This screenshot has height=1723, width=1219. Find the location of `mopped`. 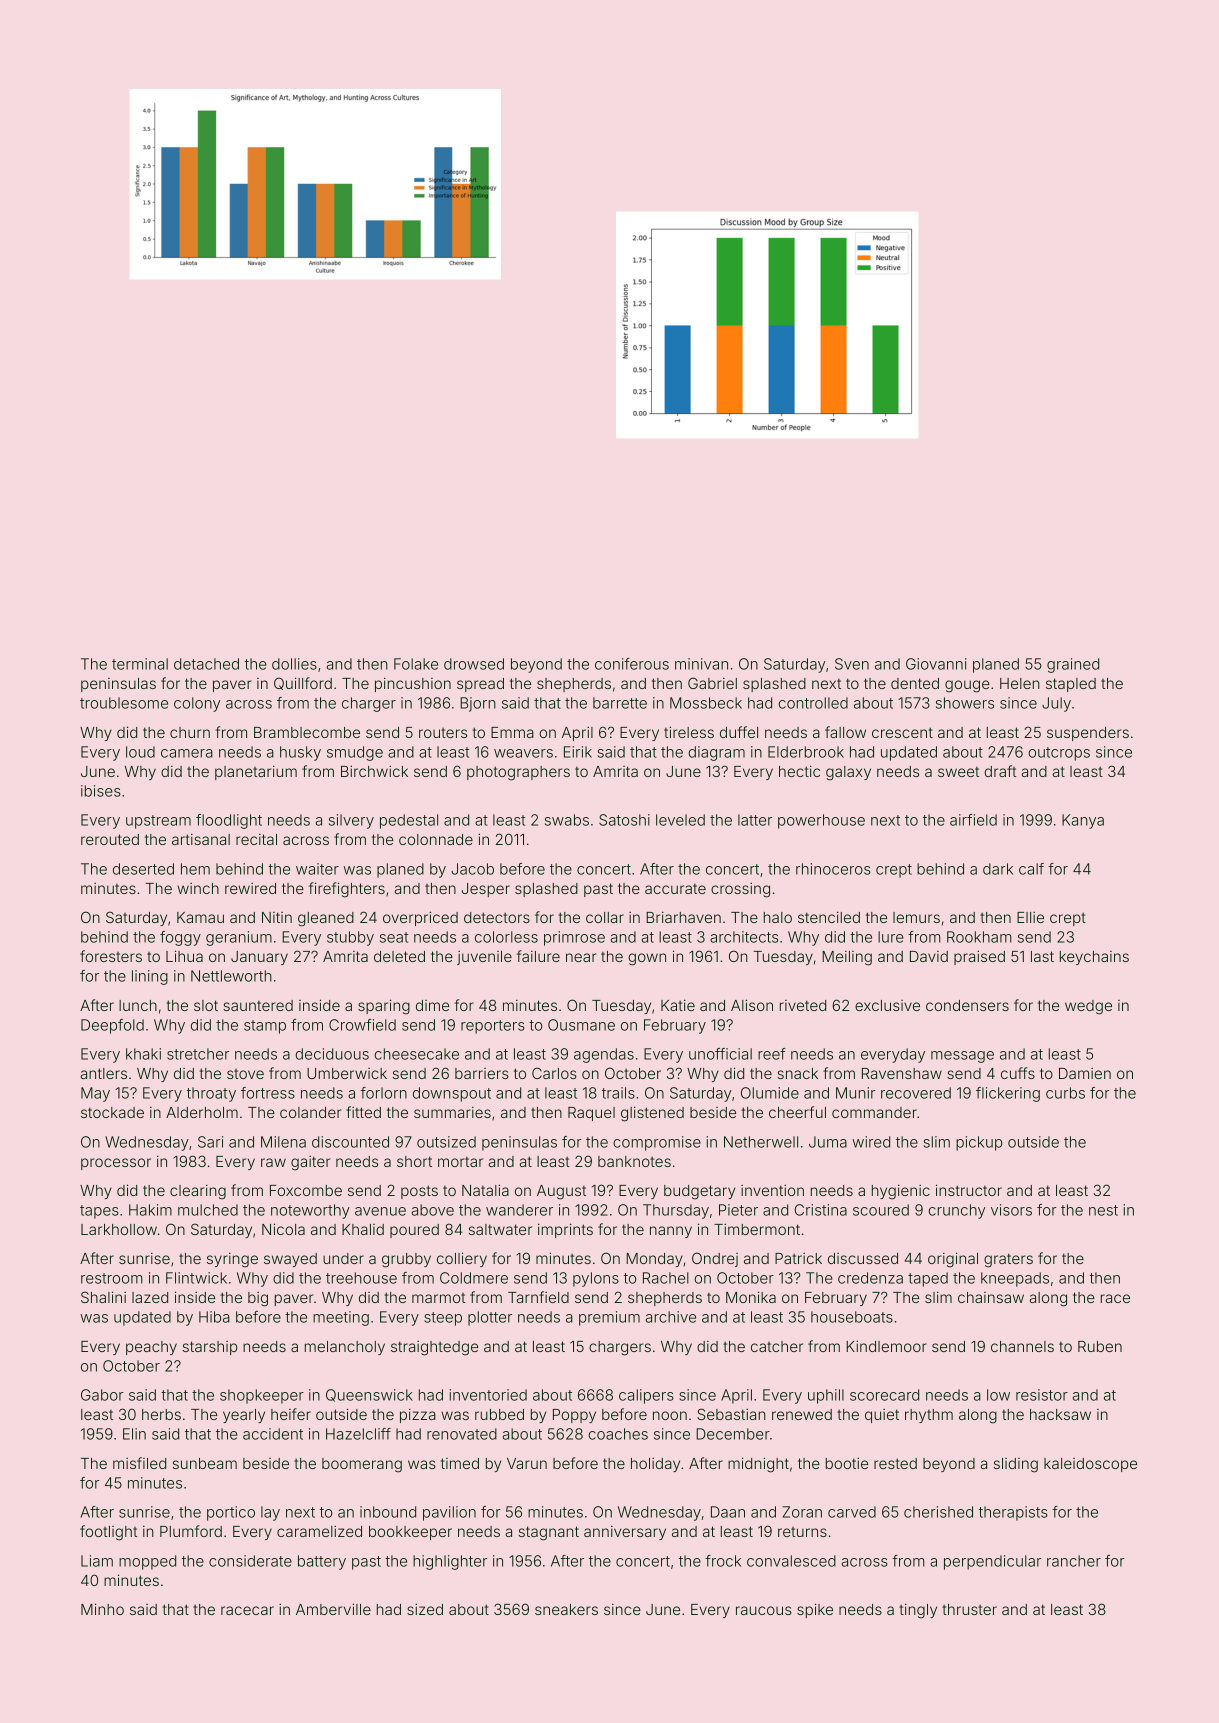

mopped is located at coordinates (147, 1562).
